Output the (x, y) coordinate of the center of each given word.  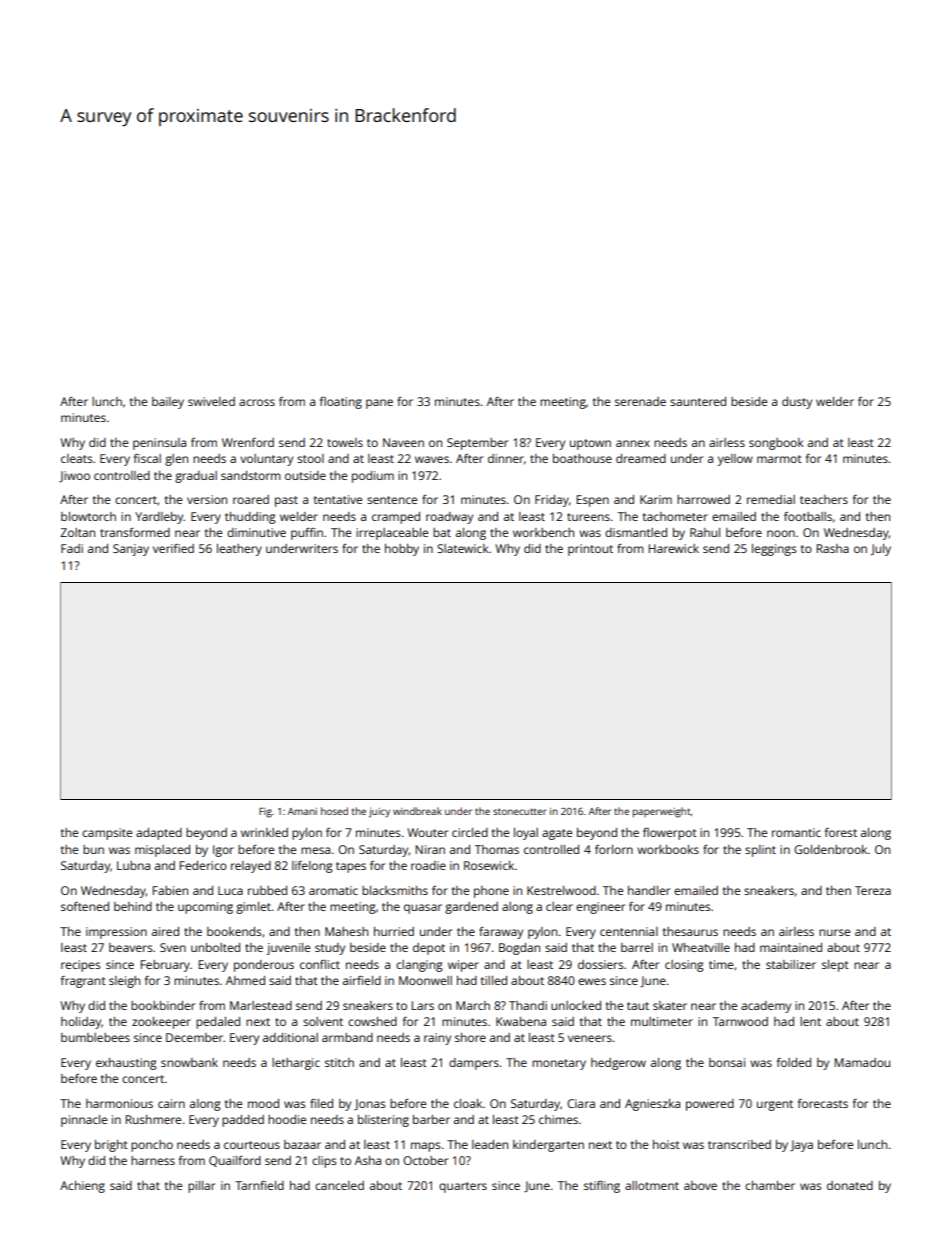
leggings (774, 550)
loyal (526, 834)
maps (425, 1147)
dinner (506, 458)
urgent (775, 1105)
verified (173, 548)
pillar (201, 1187)
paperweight (662, 812)
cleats (76, 458)
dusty (797, 403)
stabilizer (791, 964)
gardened (471, 908)
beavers (130, 947)
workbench (543, 532)
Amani (302, 811)
